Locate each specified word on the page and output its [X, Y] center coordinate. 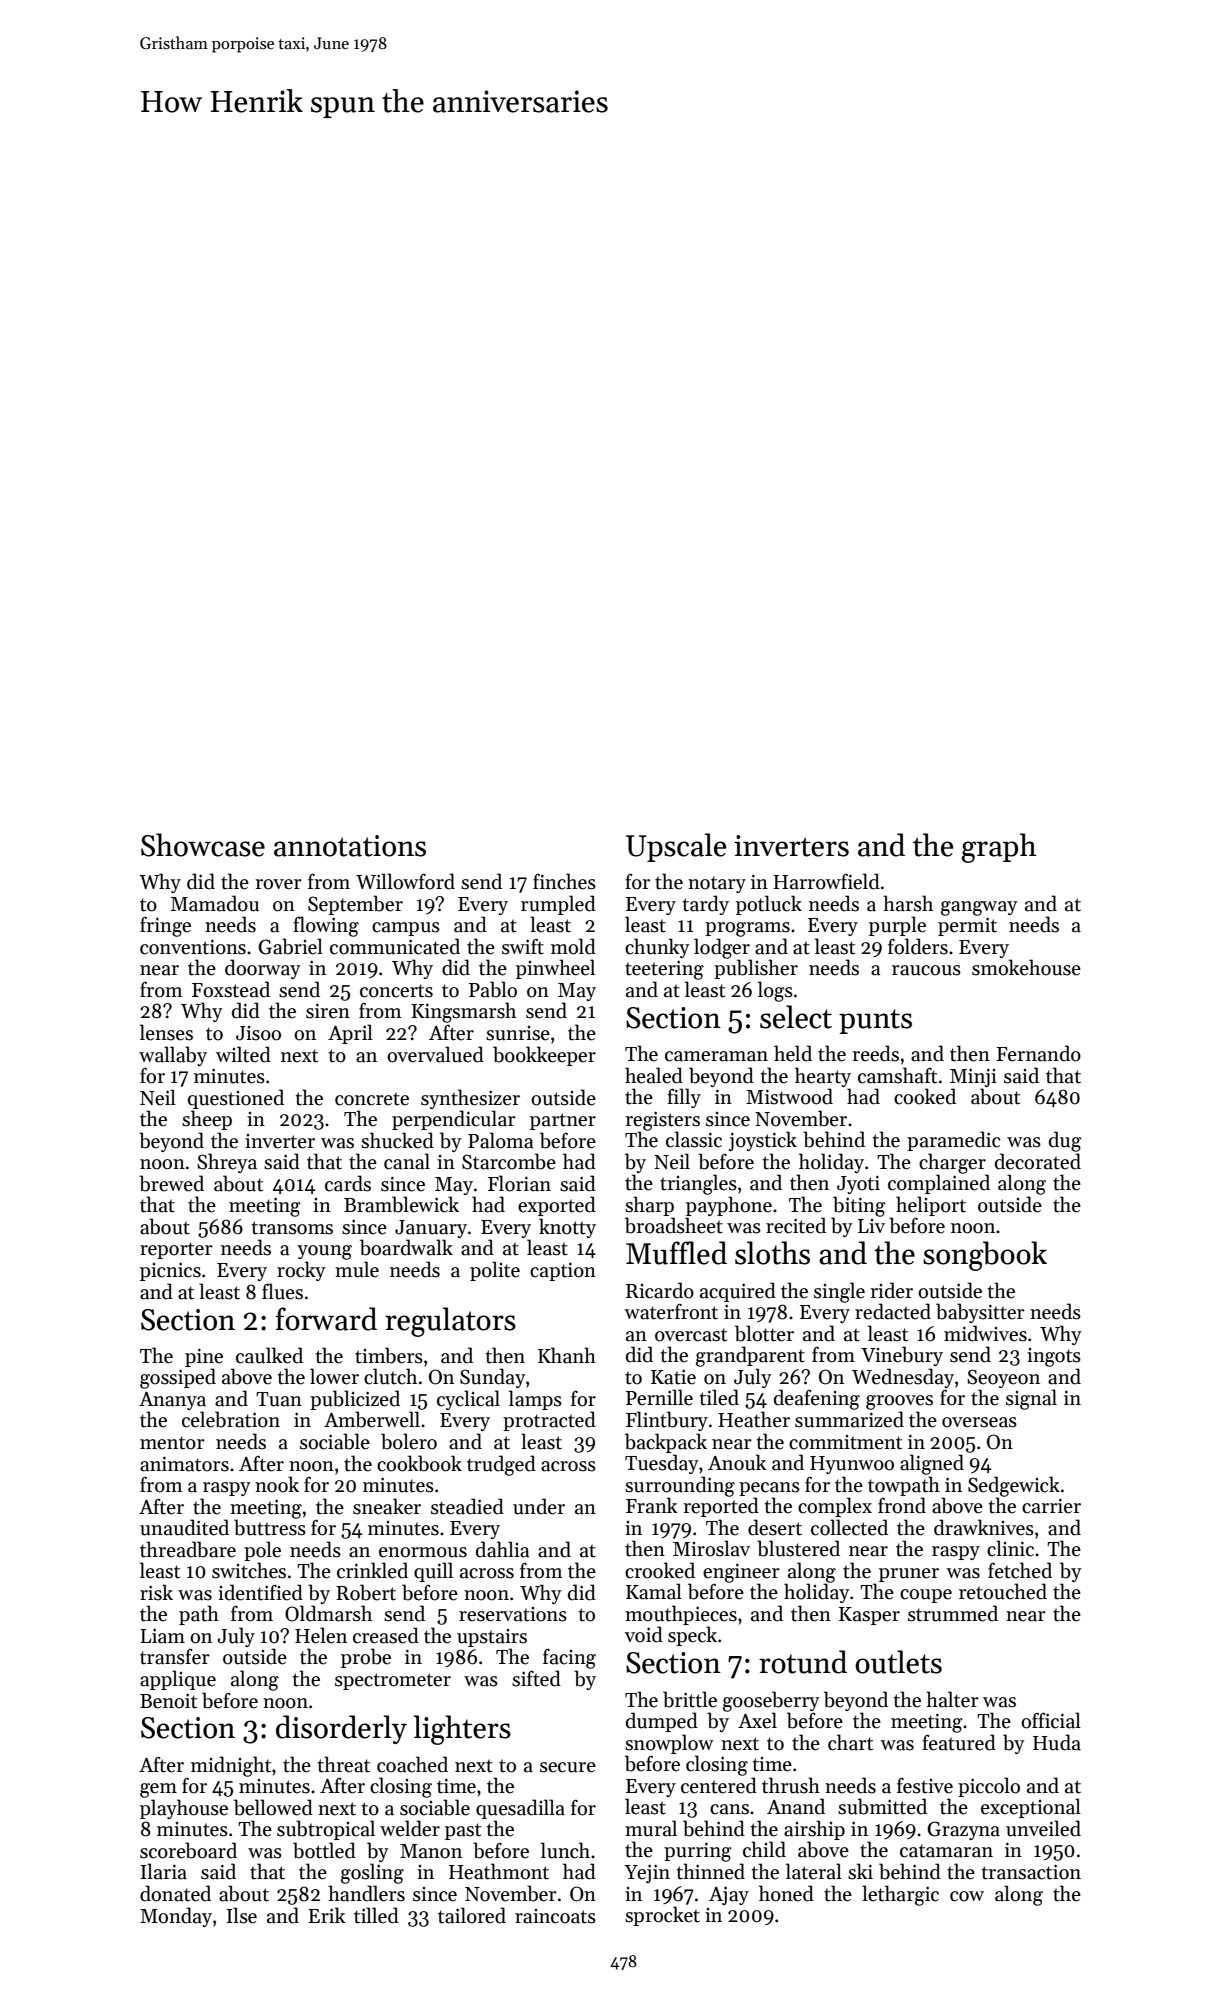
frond [902, 1505]
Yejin [647, 1873]
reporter [176, 1250]
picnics [170, 1271]
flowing [326, 926]
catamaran [946, 1851]
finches [564, 881]
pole [262, 1551]
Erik [327, 1915]
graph [999, 848]
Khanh [567, 1355]
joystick [763, 1141]
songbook [985, 1256]
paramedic [954, 1141]
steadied [467, 1506]
